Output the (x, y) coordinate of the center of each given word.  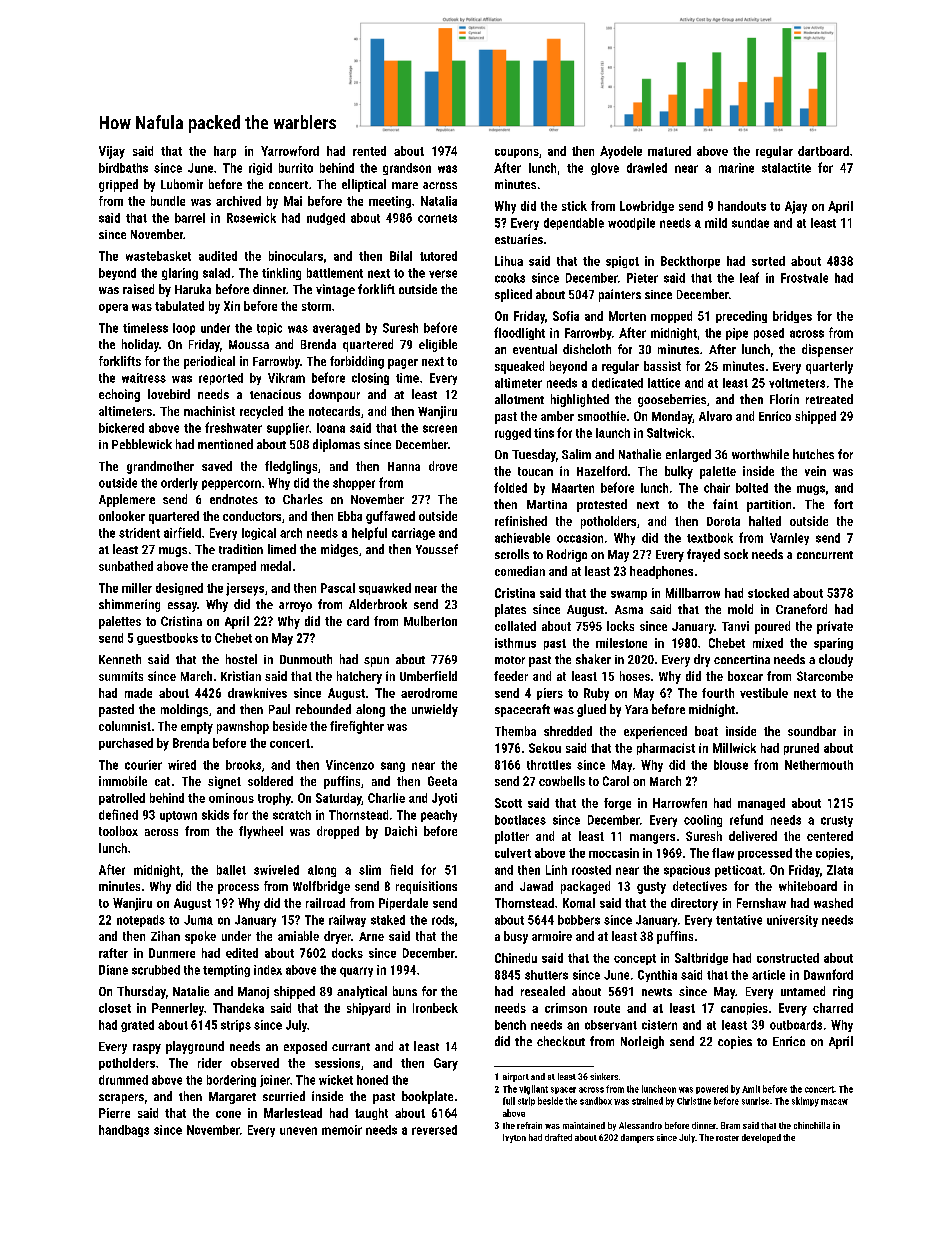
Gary (446, 1064)
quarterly (829, 367)
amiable (298, 936)
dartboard (823, 151)
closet (115, 1008)
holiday (140, 345)
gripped (118, 185)
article (768, 975)
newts (657, 992)
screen (440, 429)
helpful (369, 533)
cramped (234, 567)
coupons (517, 153)
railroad (325, 903)
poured (772, 627)
